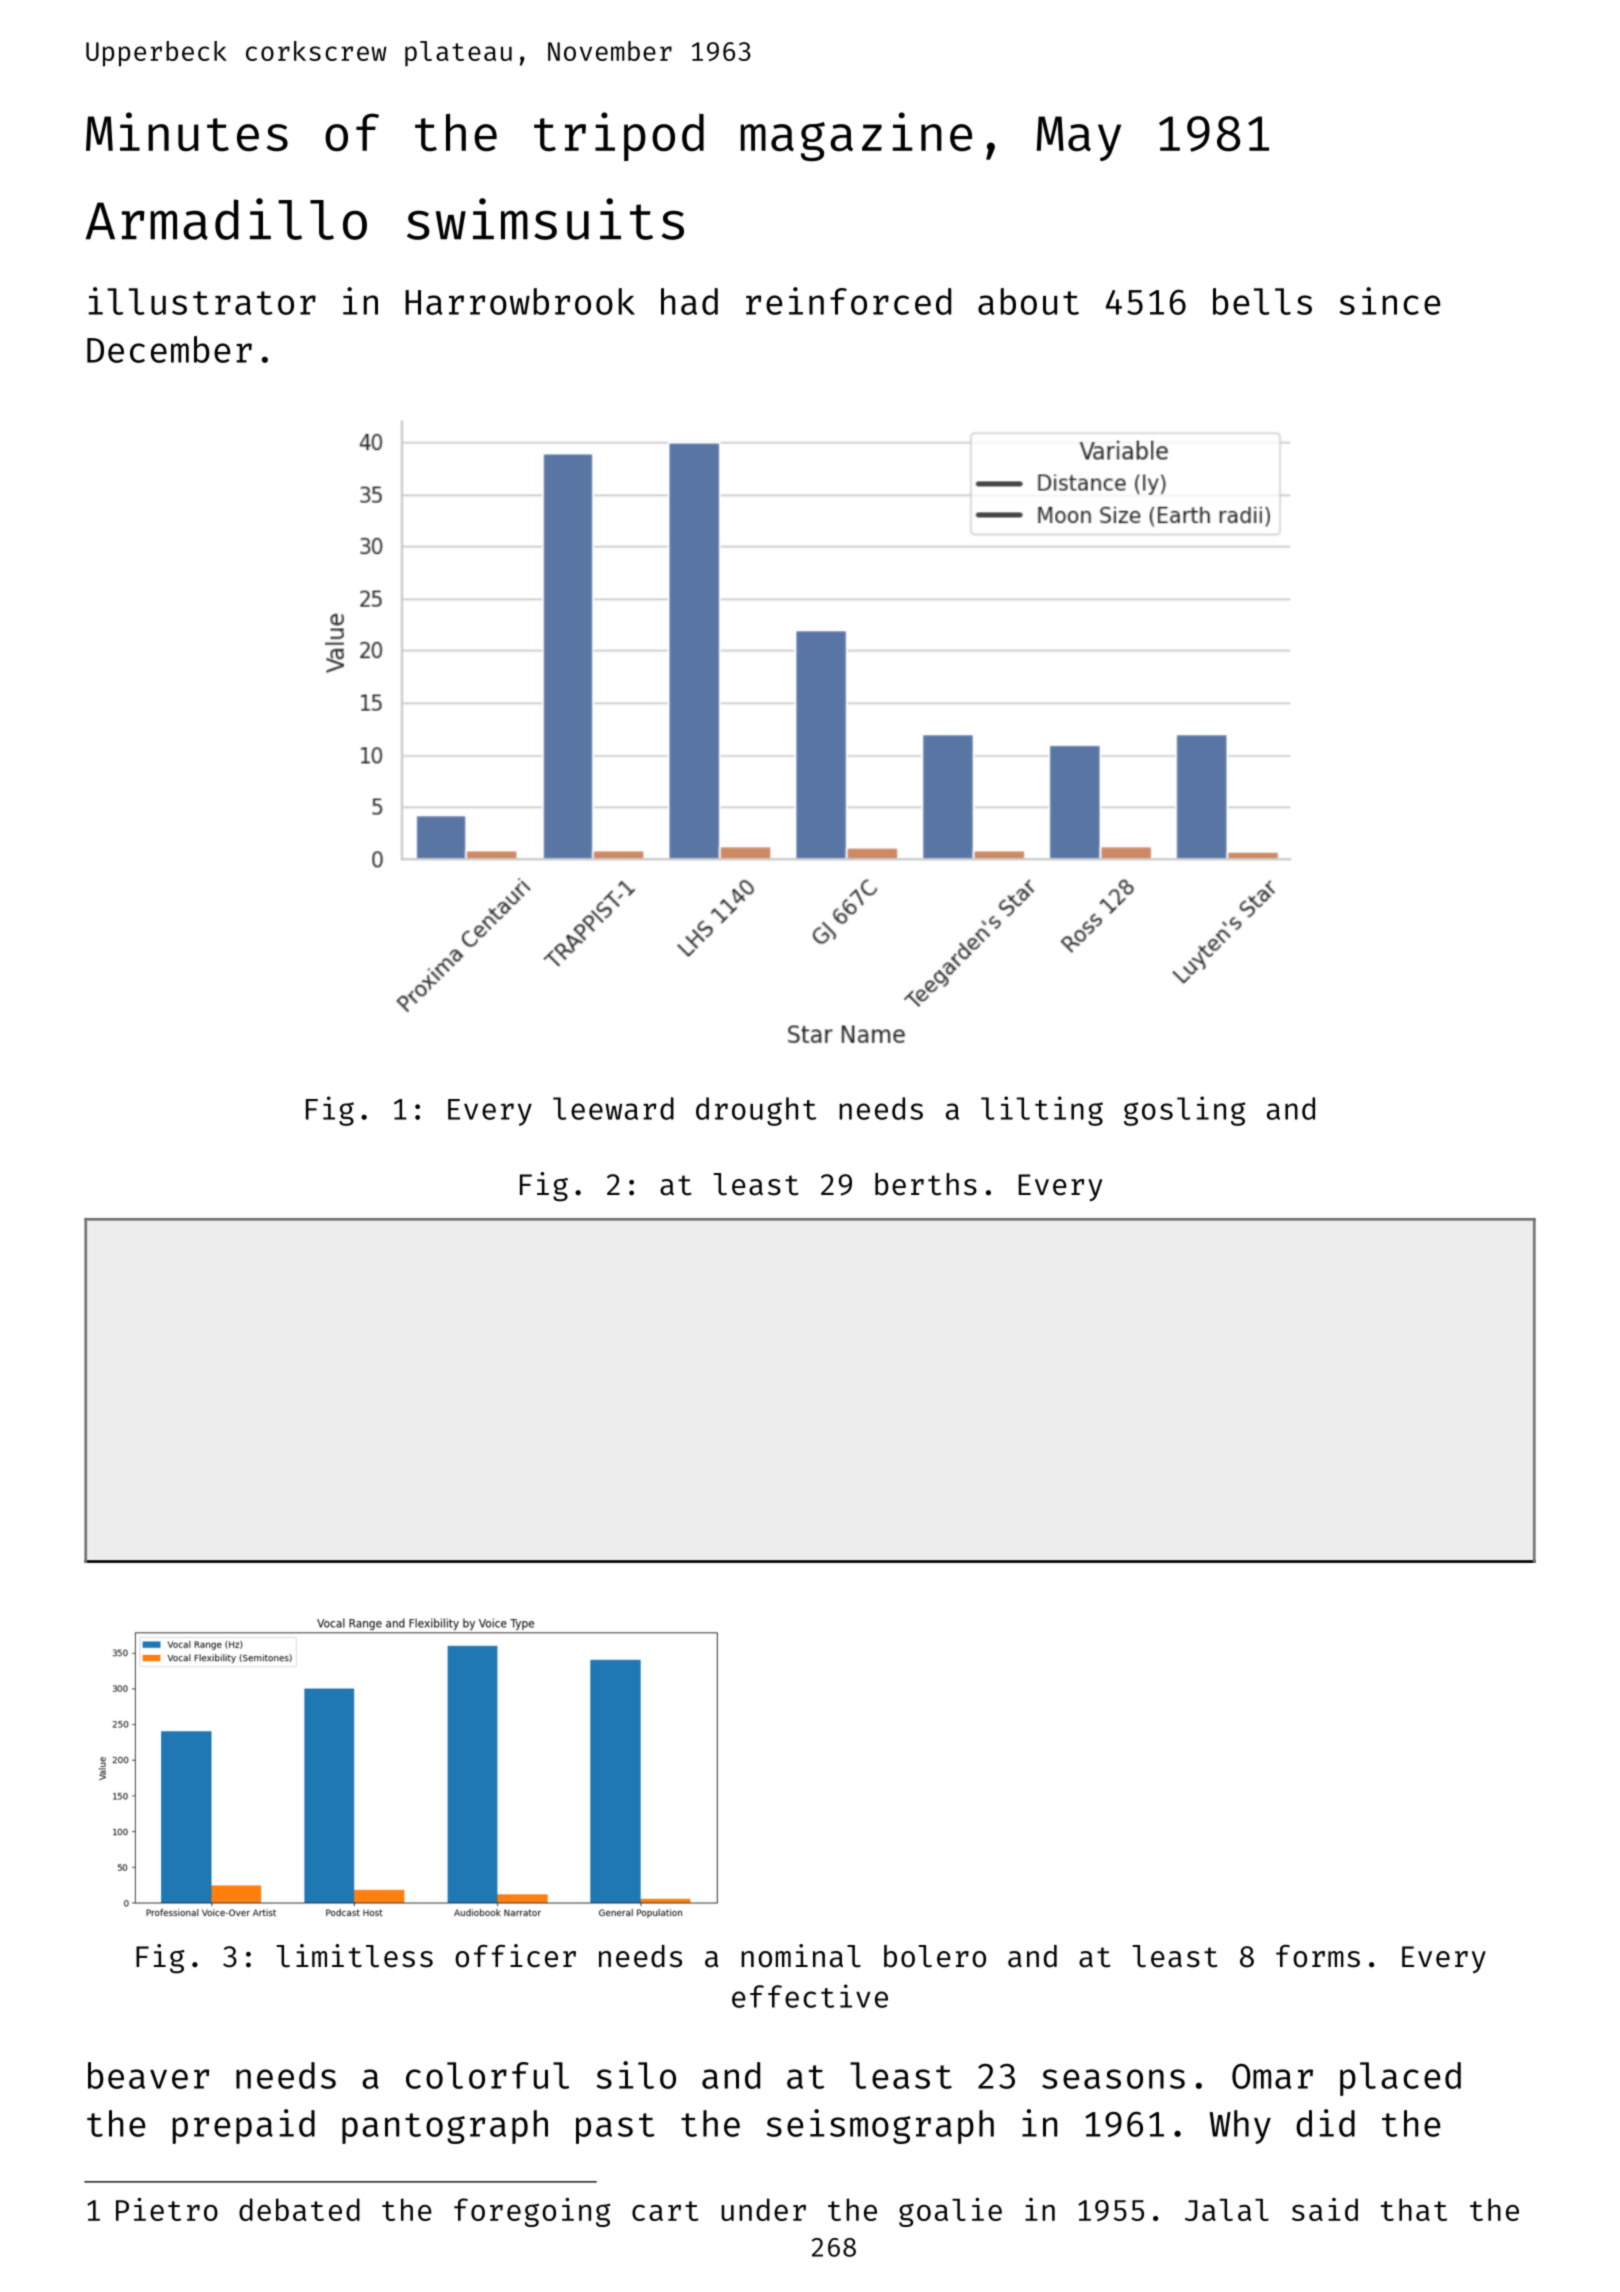 The width and height of the screenshot is (1620, 2292). Describe the element at coordinates (756, 1111) in the screenshot. I see `drought` at that location.
